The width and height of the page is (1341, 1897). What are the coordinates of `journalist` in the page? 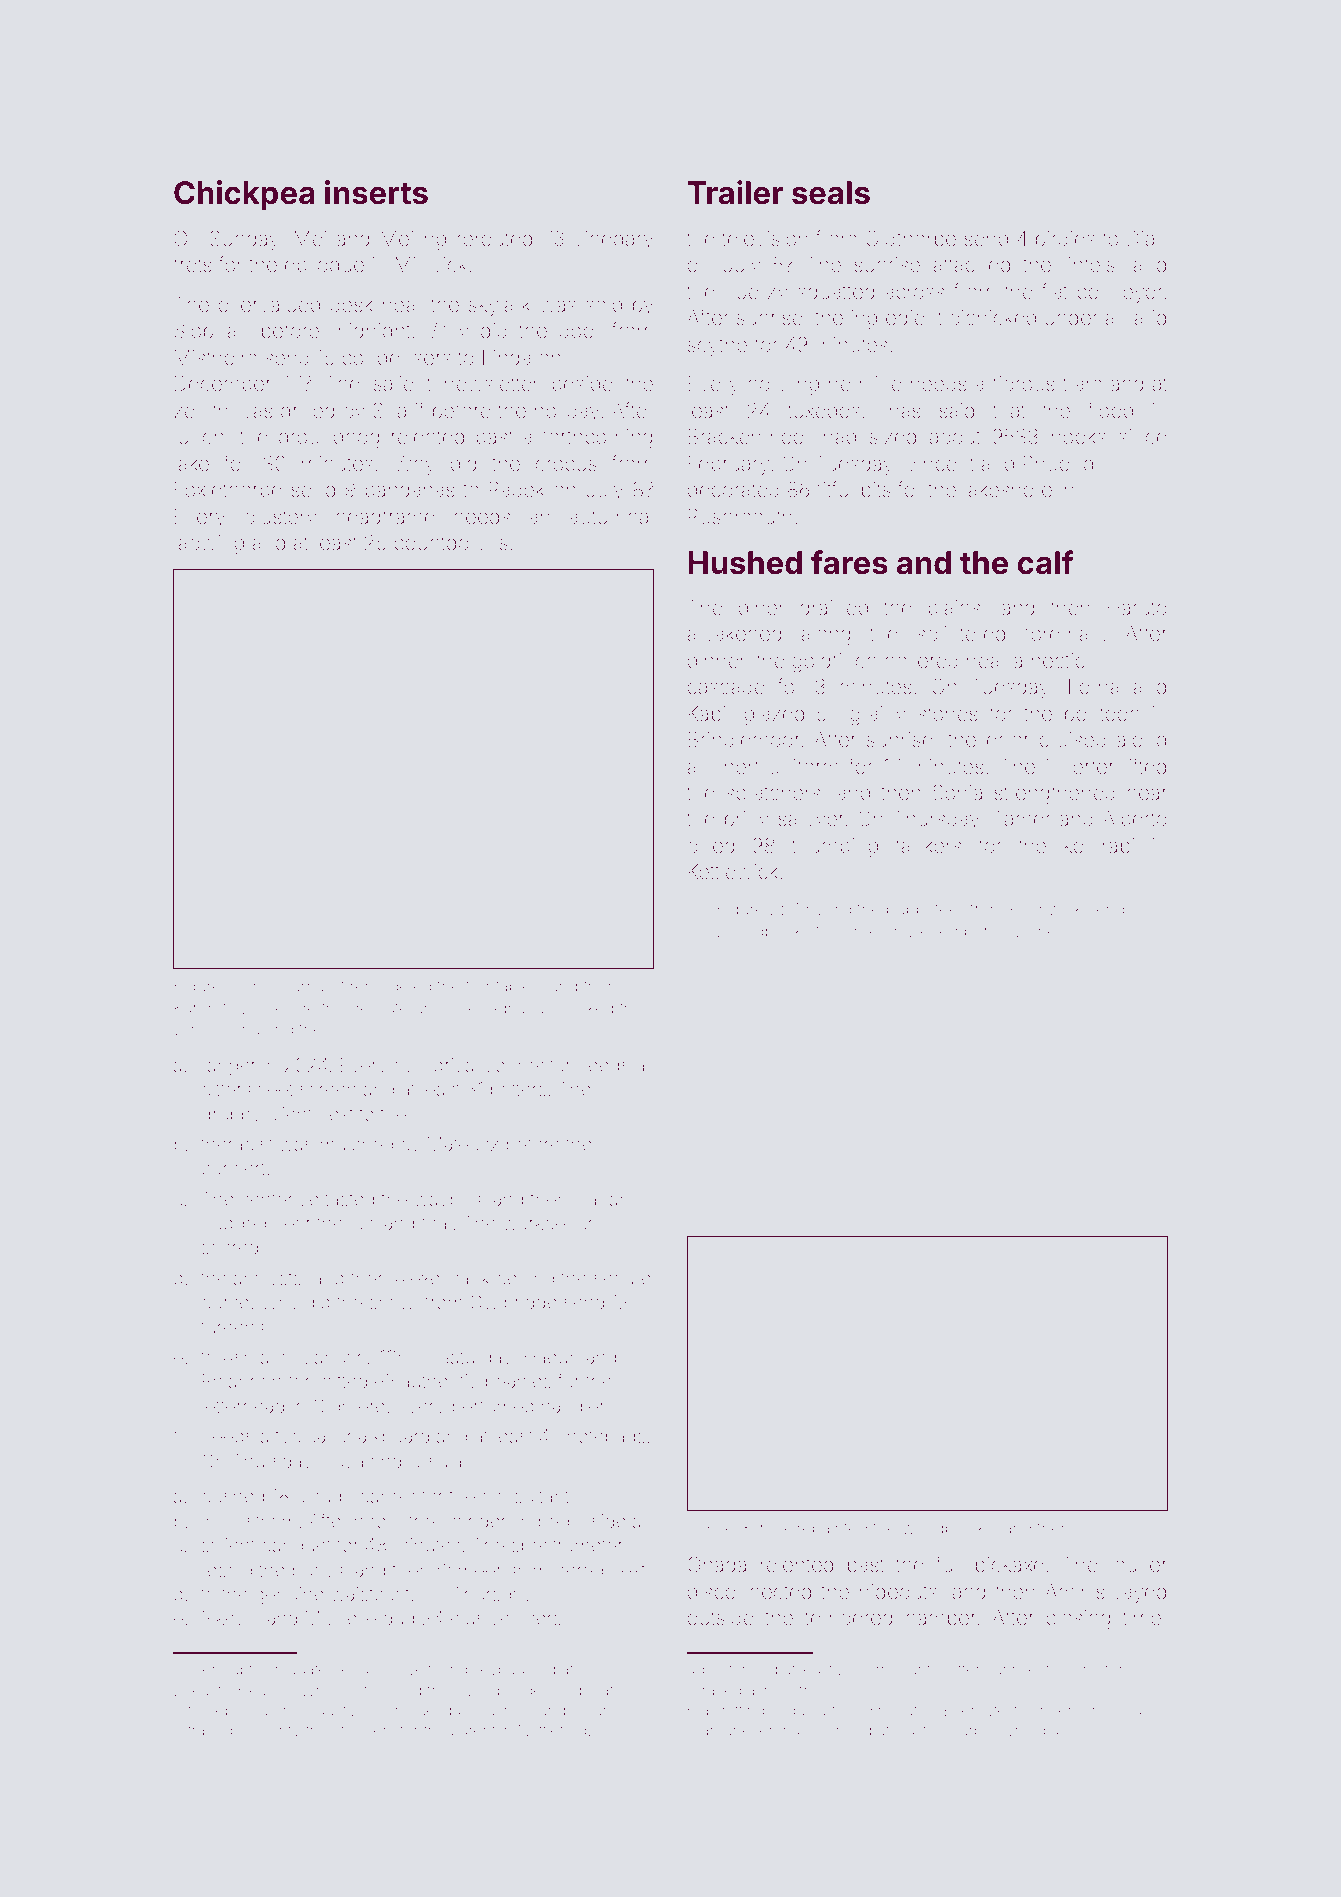 It's located at (310, 988).
